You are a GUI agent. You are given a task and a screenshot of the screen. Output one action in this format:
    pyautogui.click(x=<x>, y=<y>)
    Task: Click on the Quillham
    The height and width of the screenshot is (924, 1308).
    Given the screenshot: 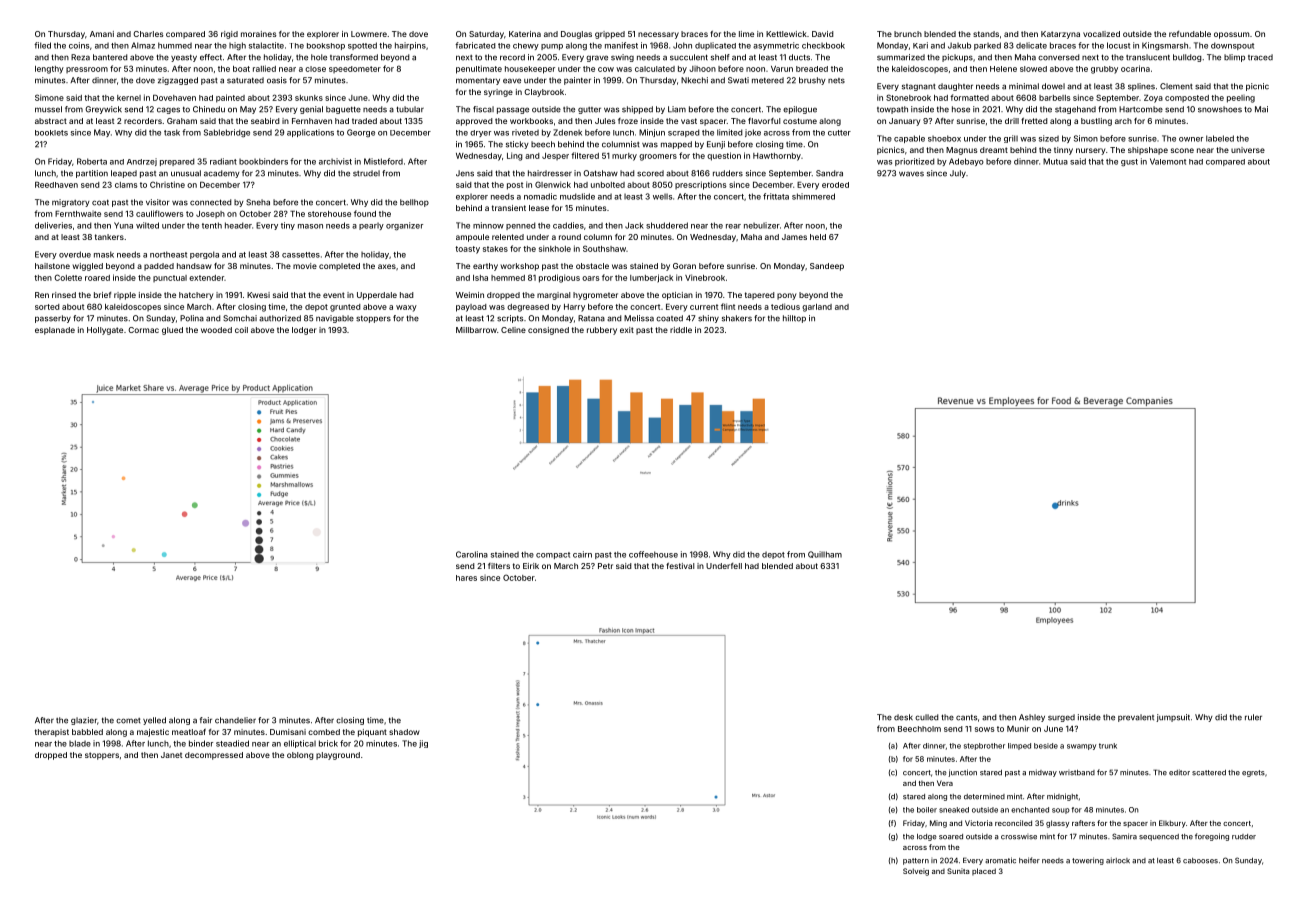 What is the action you would take?
    pyautogui.click(x=825, y=554)
